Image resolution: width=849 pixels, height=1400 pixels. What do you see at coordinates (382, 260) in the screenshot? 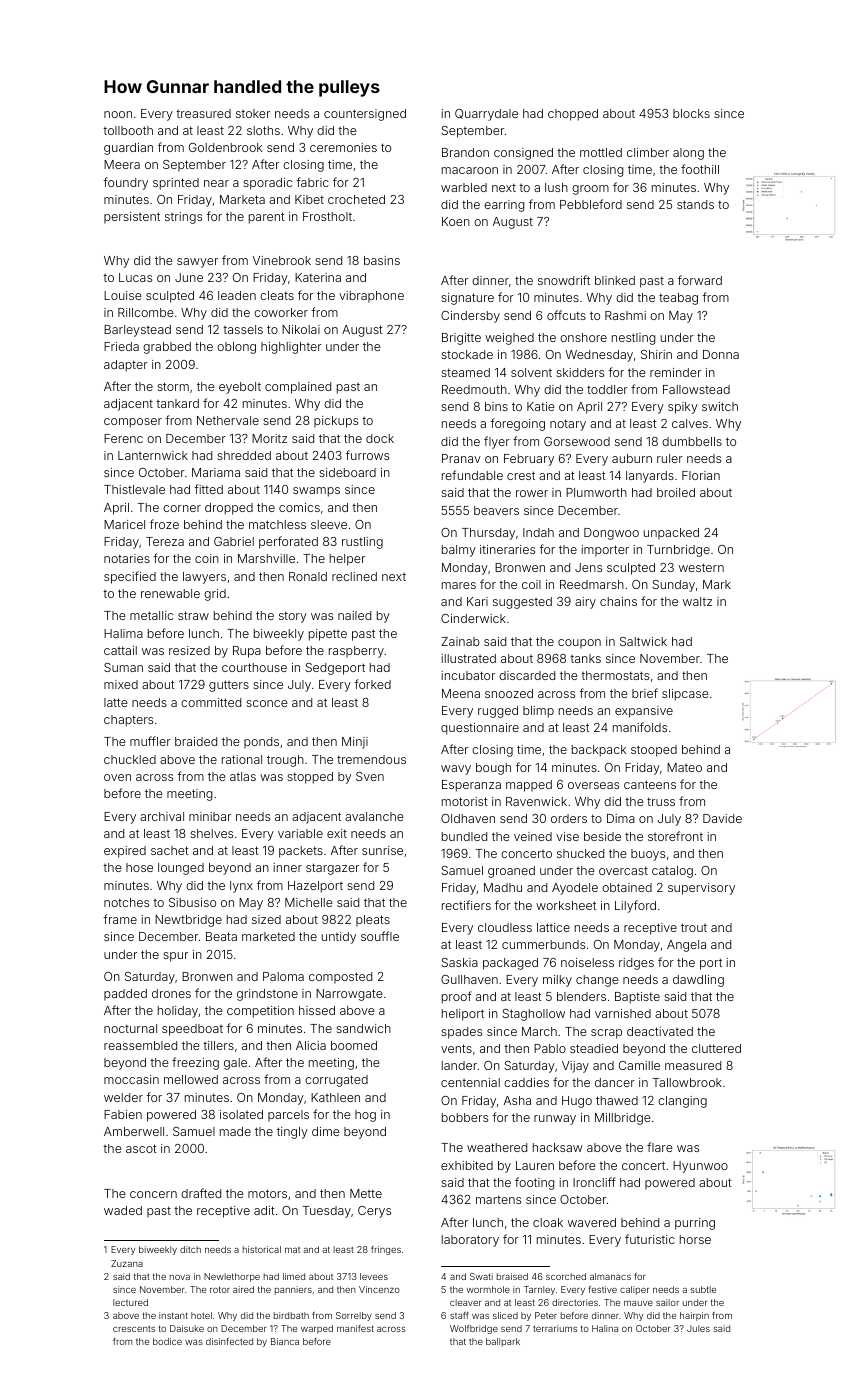
I see `basins` at bounding box center [382, 260].
